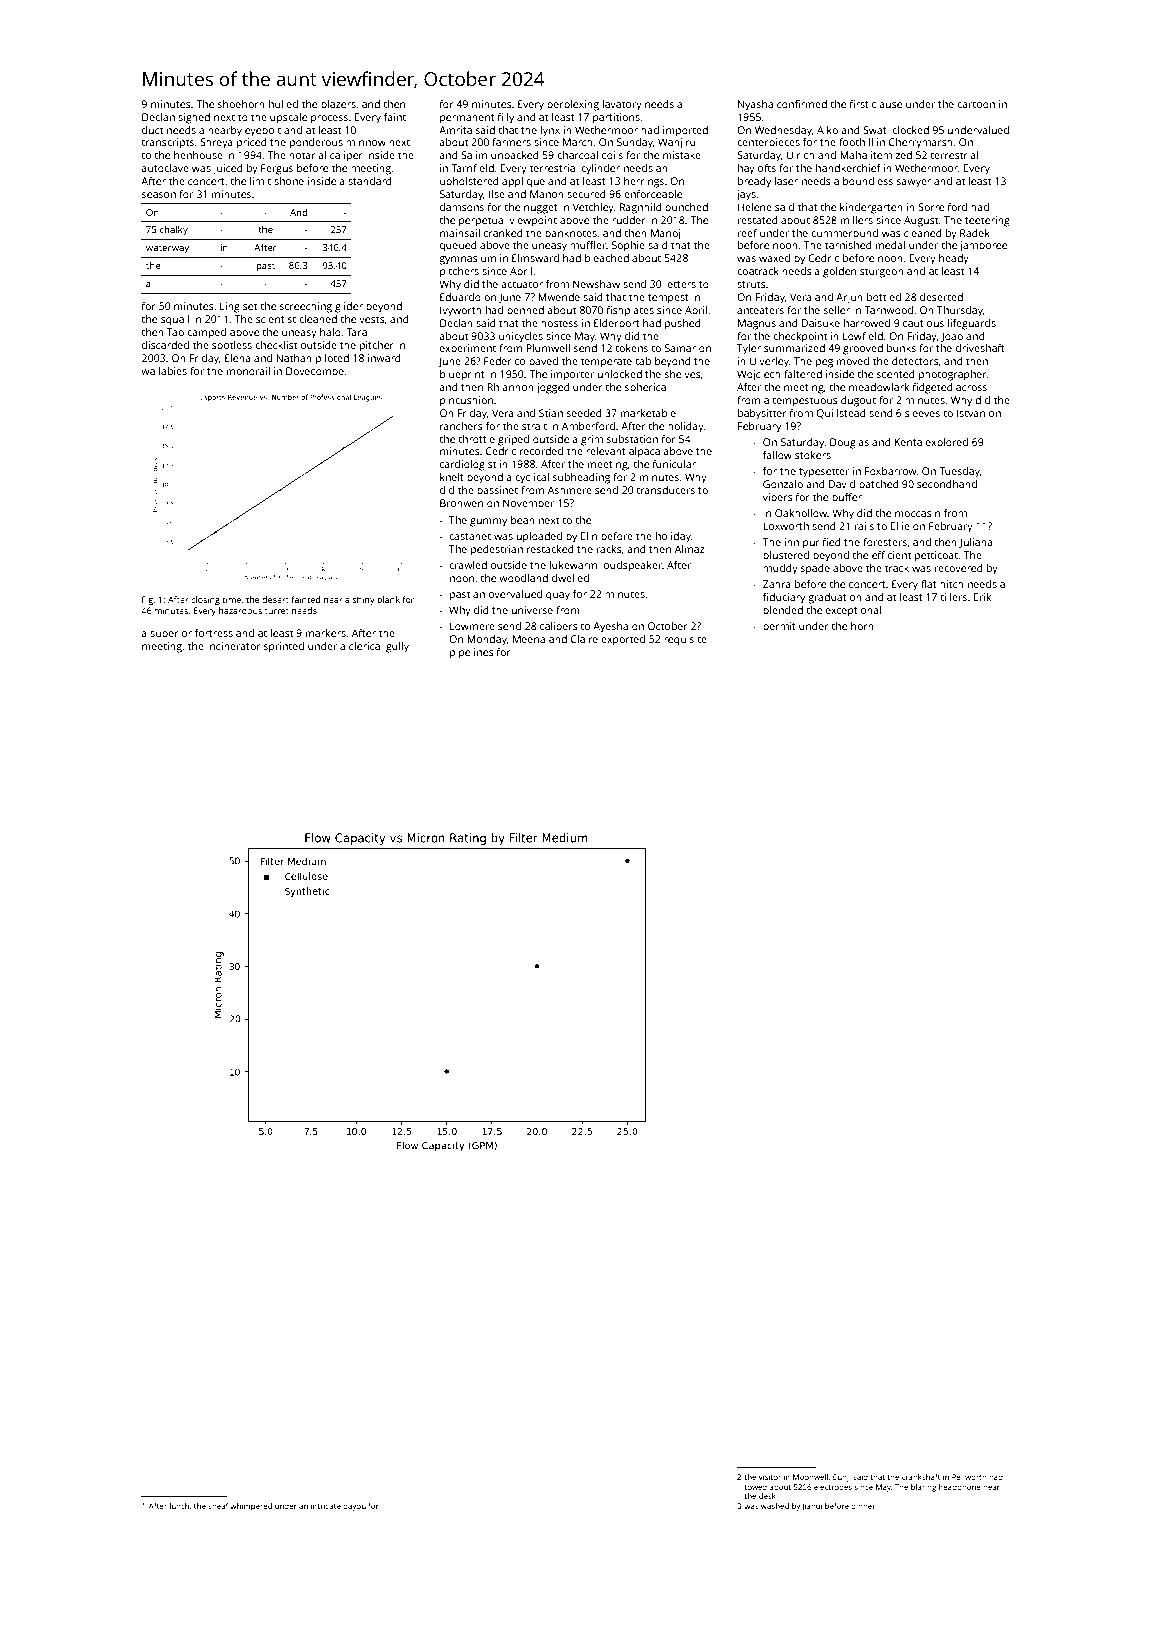  What do you see at coordinates (260, 181) in the document?
I see `limit` at bounding box center [260, 181].
